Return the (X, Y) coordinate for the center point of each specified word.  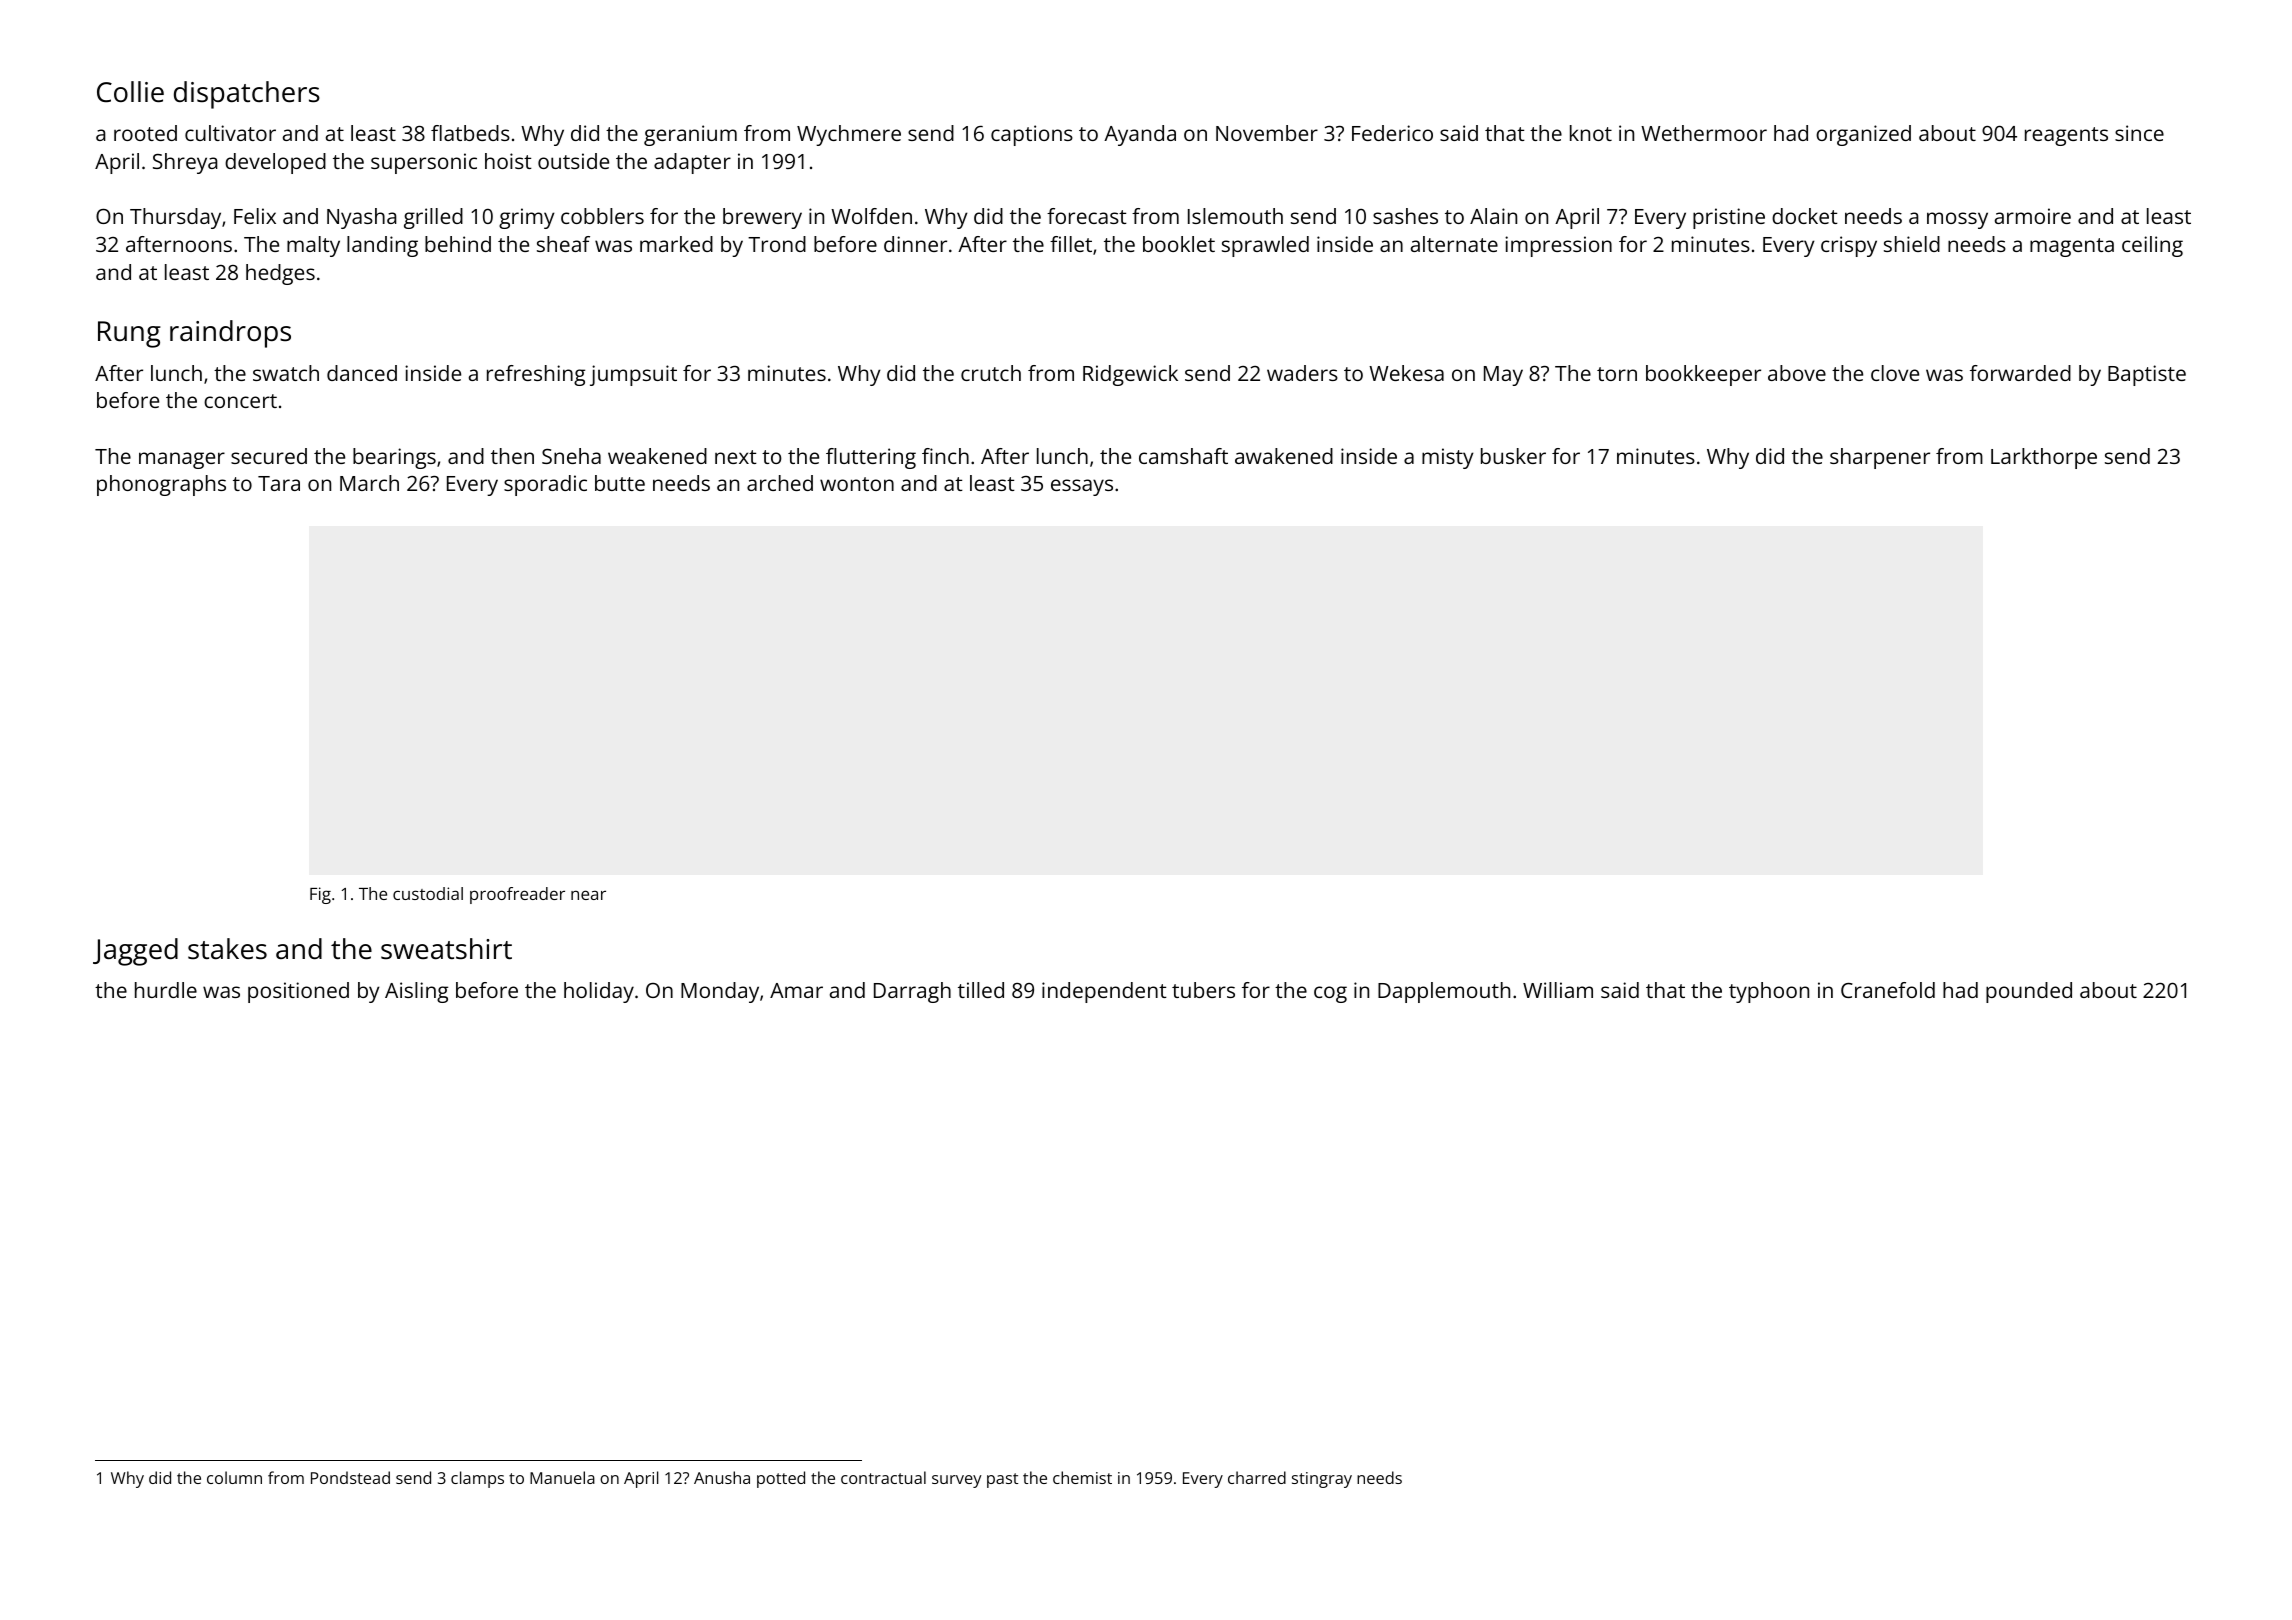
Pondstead (350, 1477)
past (1002, 1480)
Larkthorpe (2044, 458)
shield (1912, 244)
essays (1082, 487)
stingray (1322, 1480)
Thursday (175, 218)
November (1267, 133)
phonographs (161, 485)
